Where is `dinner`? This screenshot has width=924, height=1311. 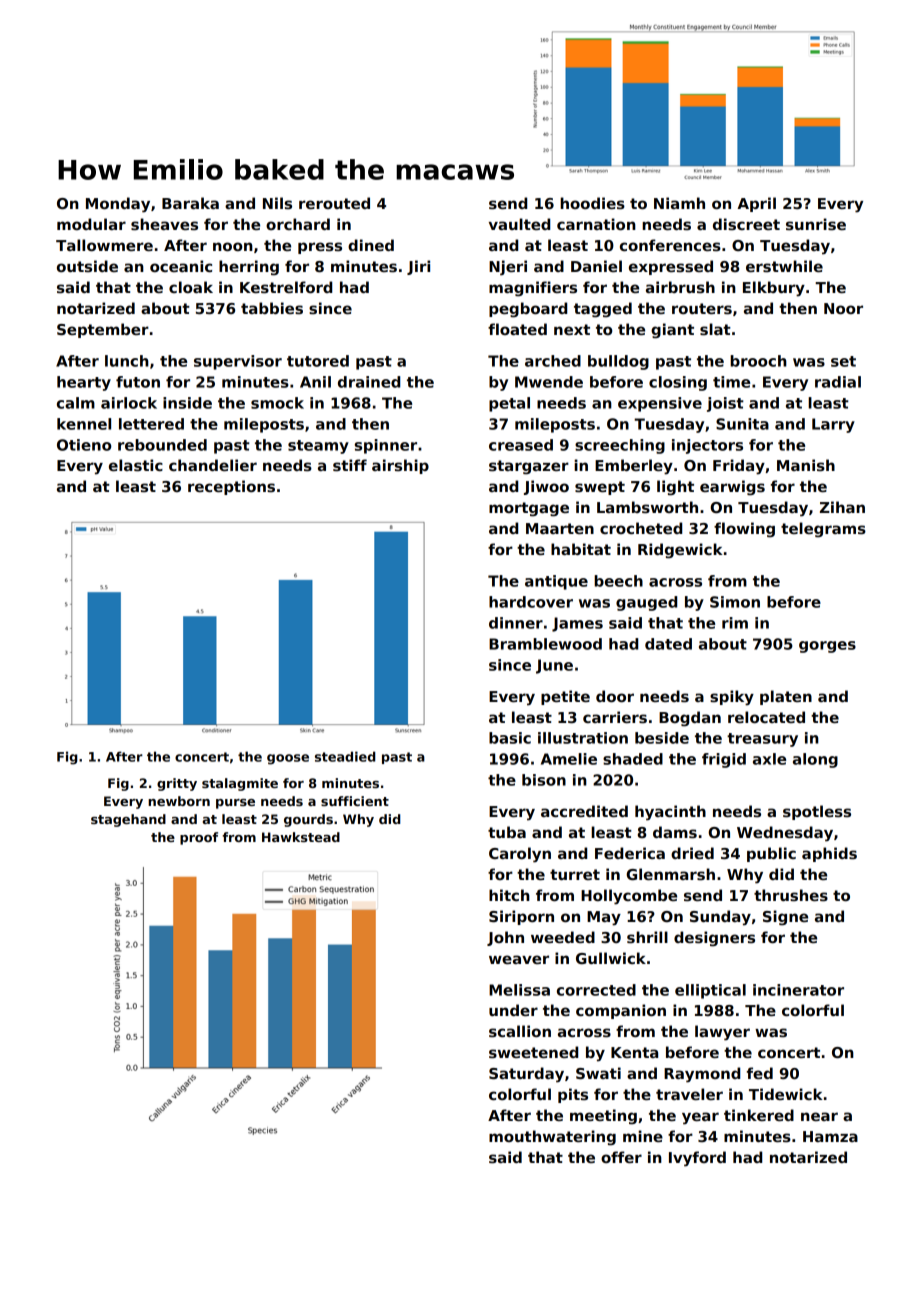
dinner is located at coordinates (516, 623).
